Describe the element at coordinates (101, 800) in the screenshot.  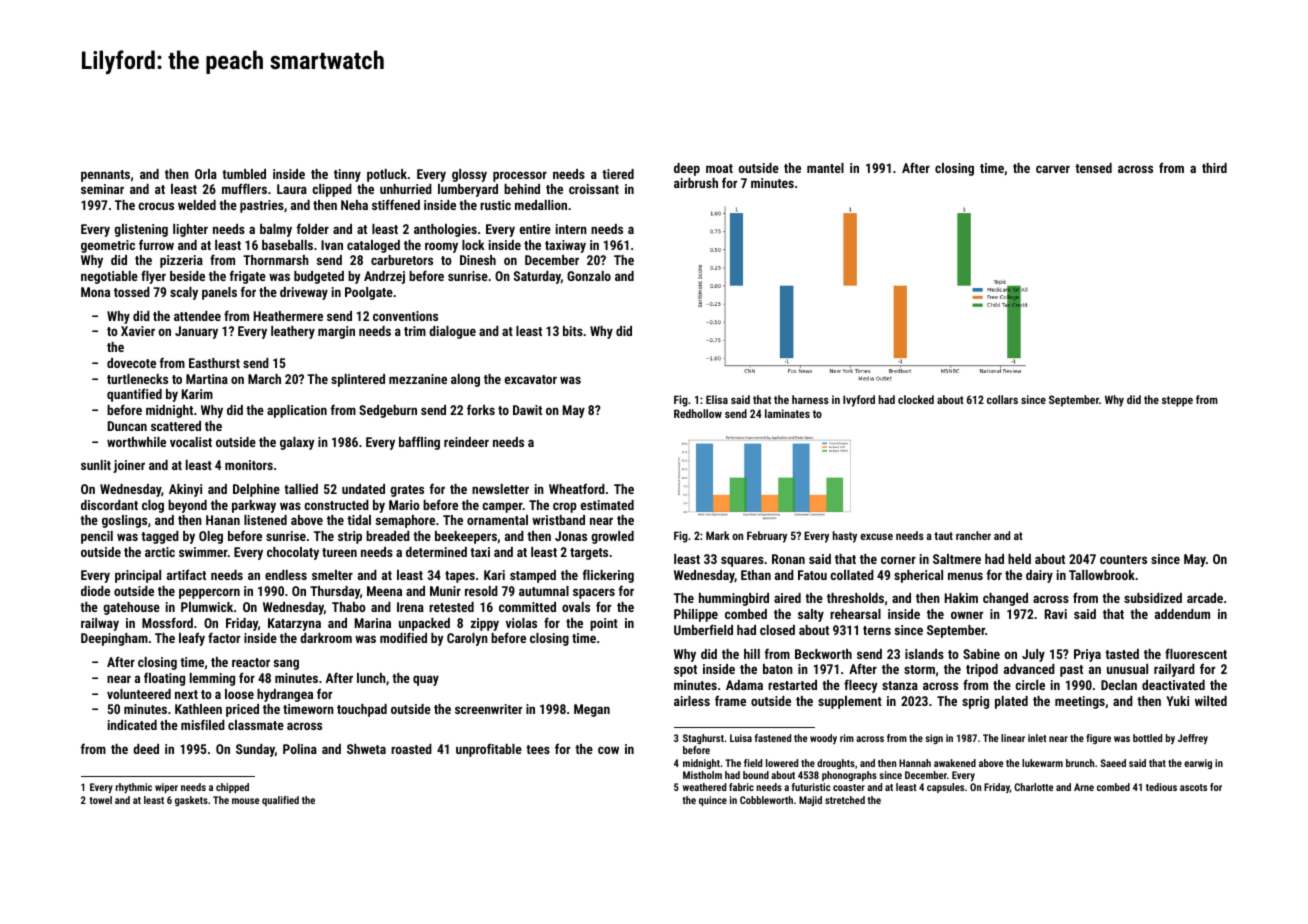
I see `towel` at that location.
